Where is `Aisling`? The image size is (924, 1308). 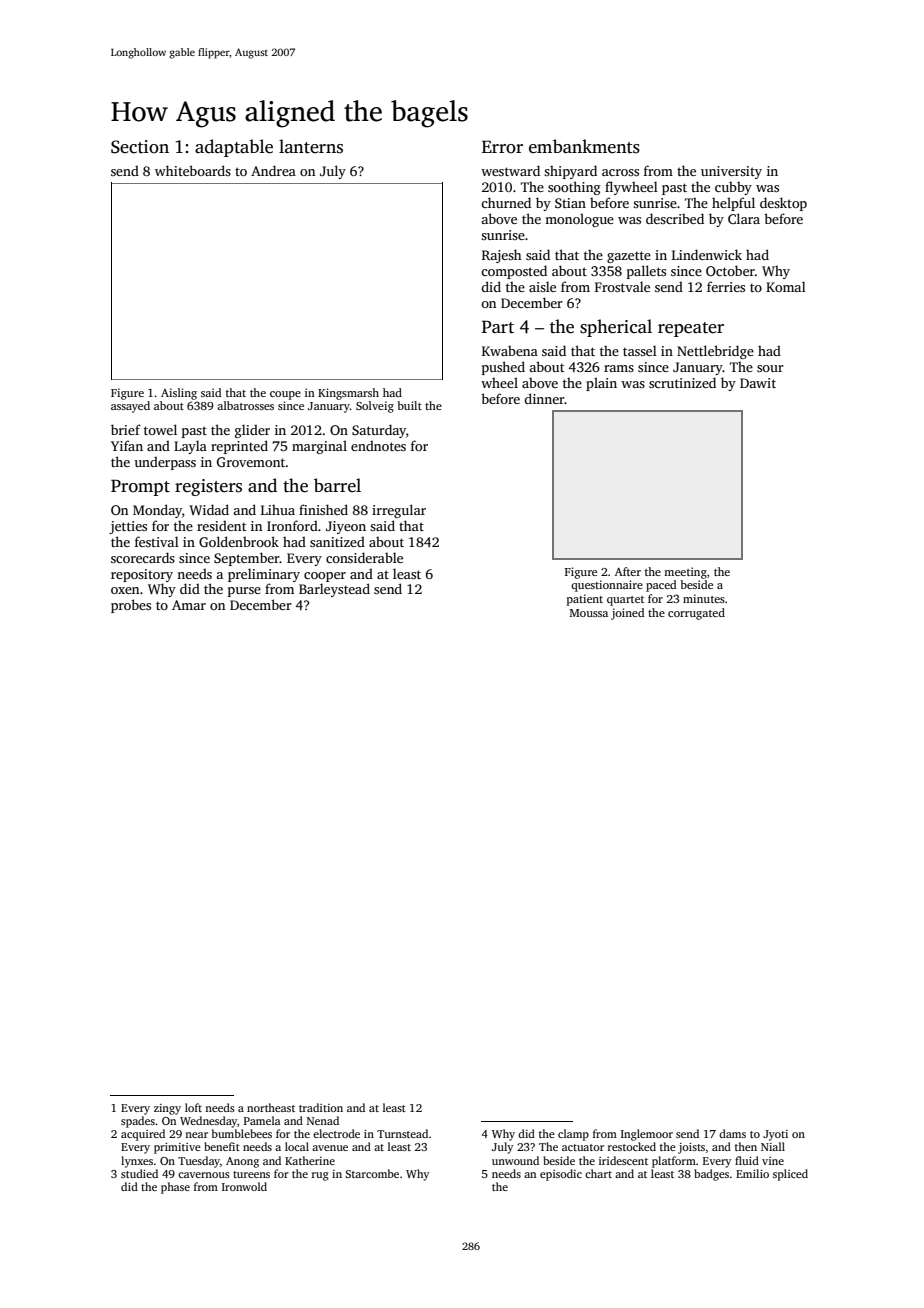
Aisling is located at coordinates (179, 394).
